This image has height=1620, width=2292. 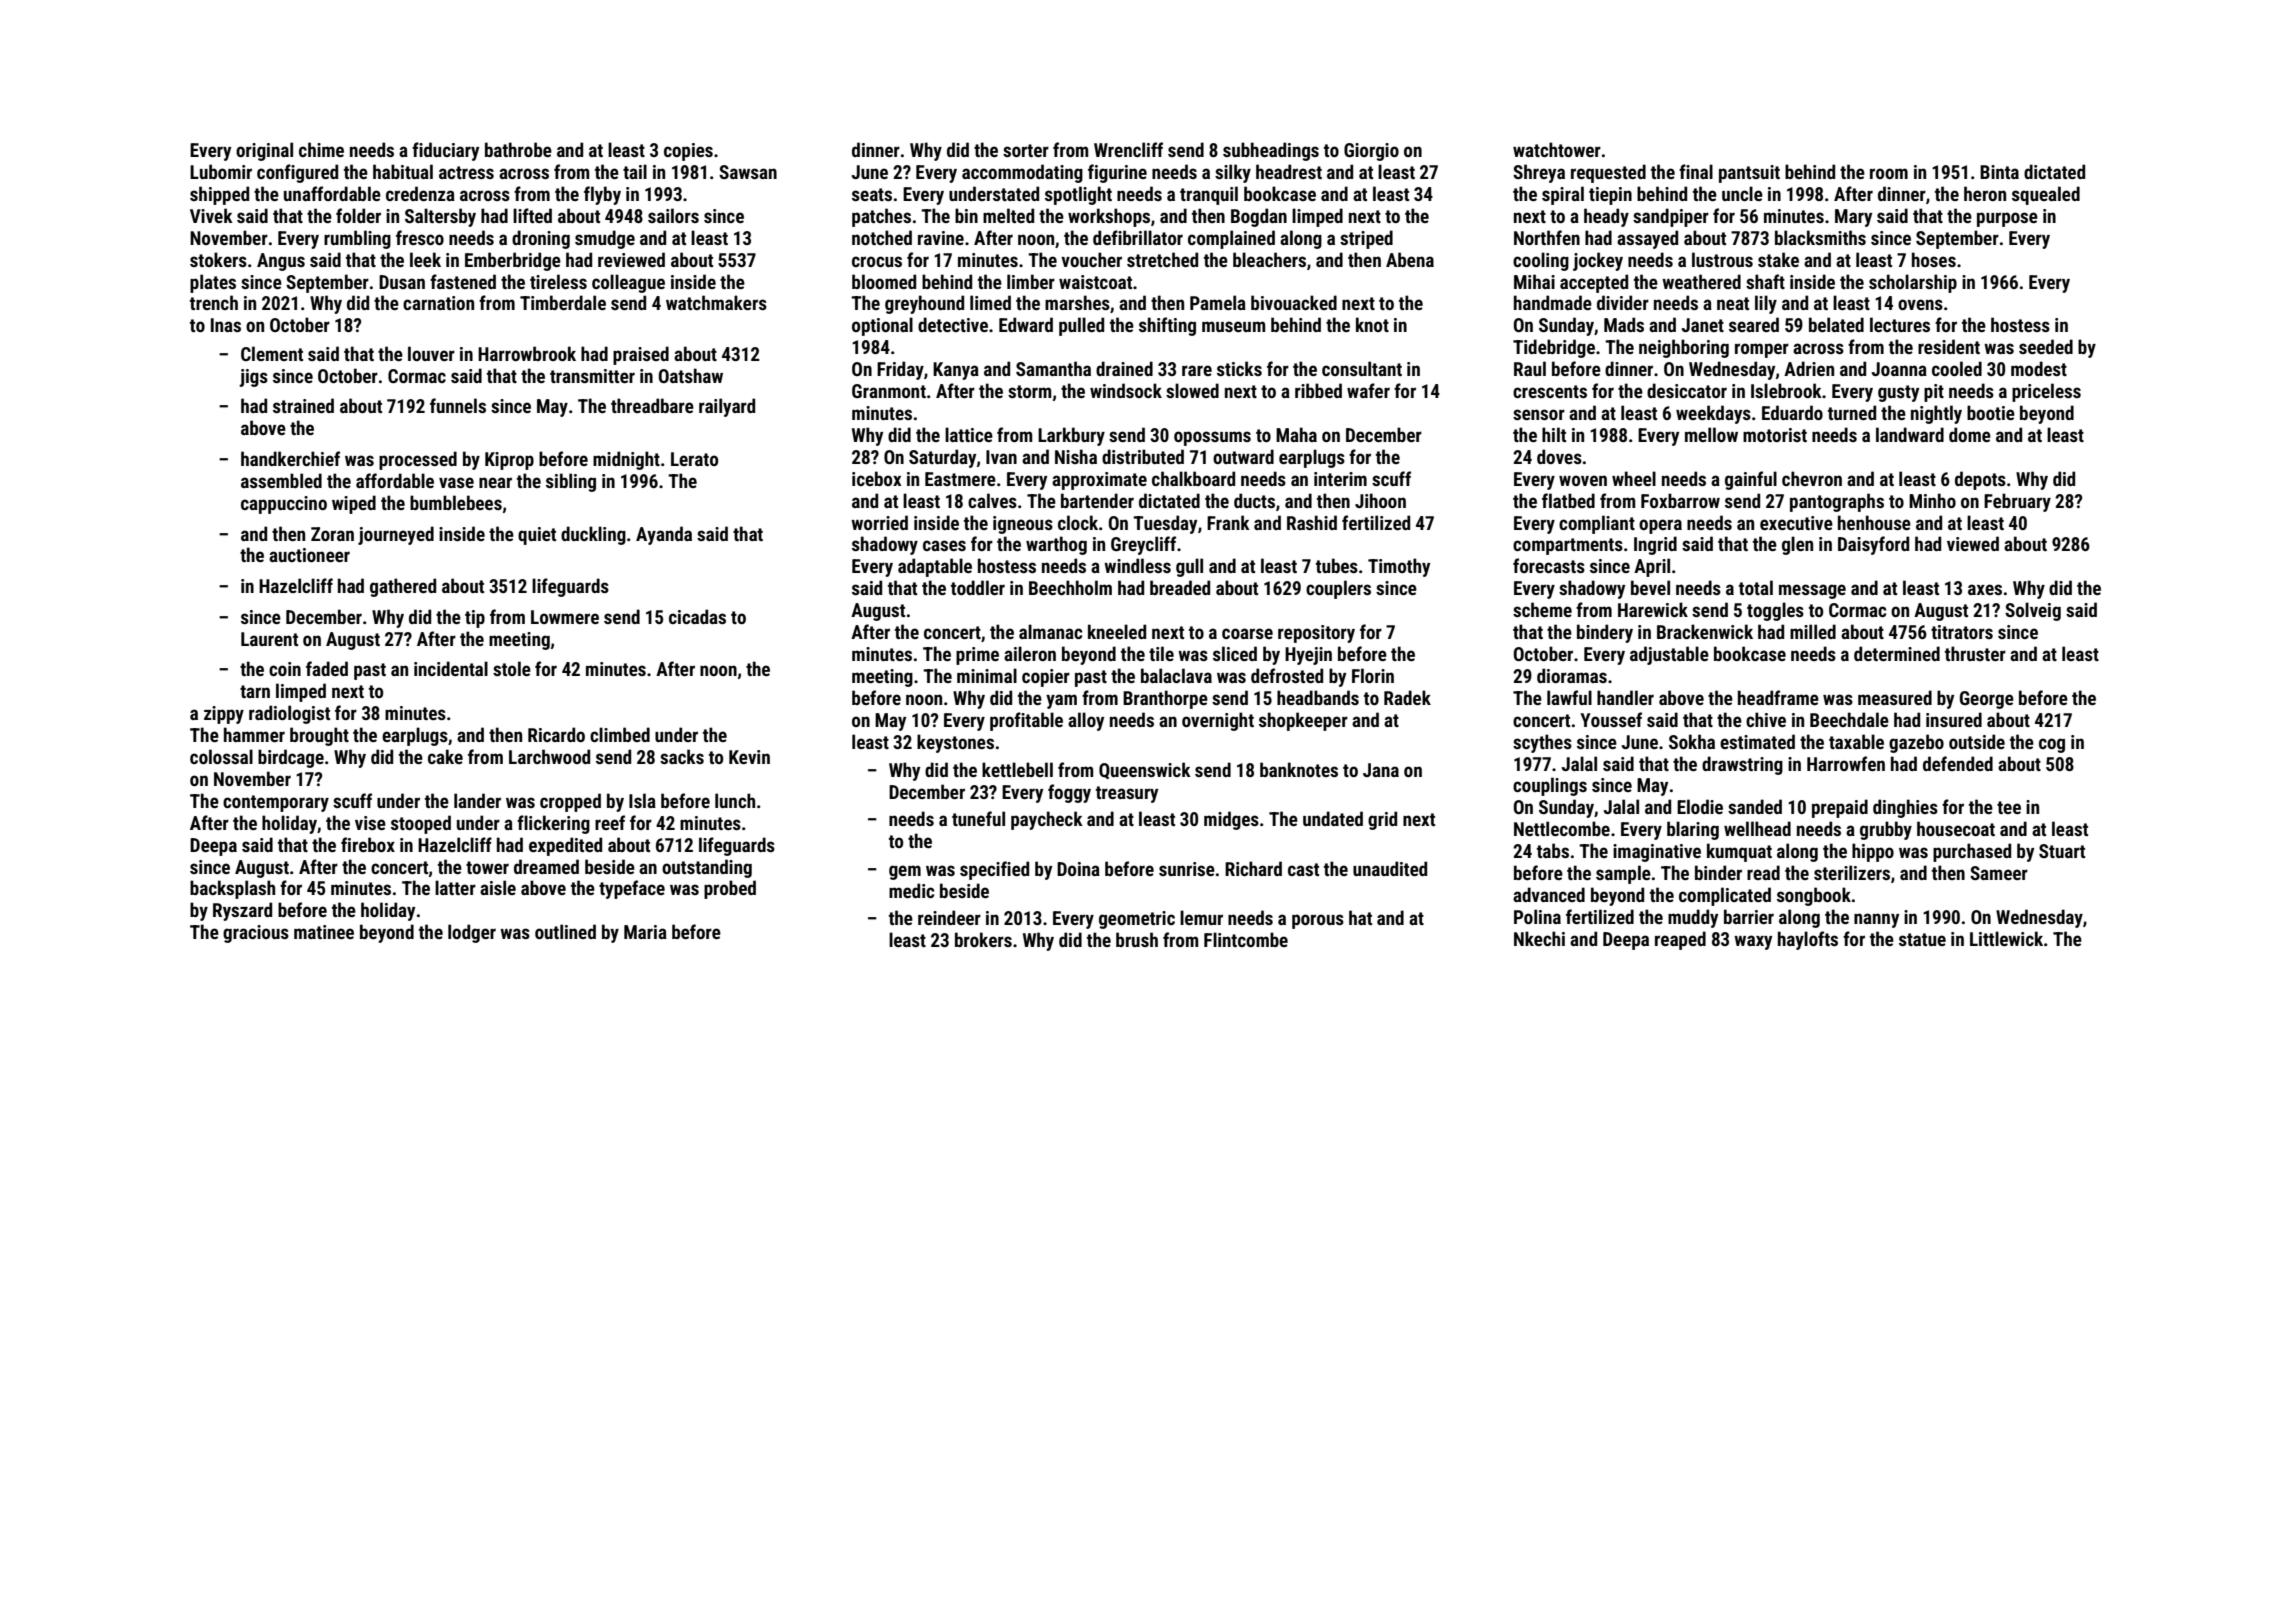 I want to click on Flintcombe, so click(x=1246, y=939).
